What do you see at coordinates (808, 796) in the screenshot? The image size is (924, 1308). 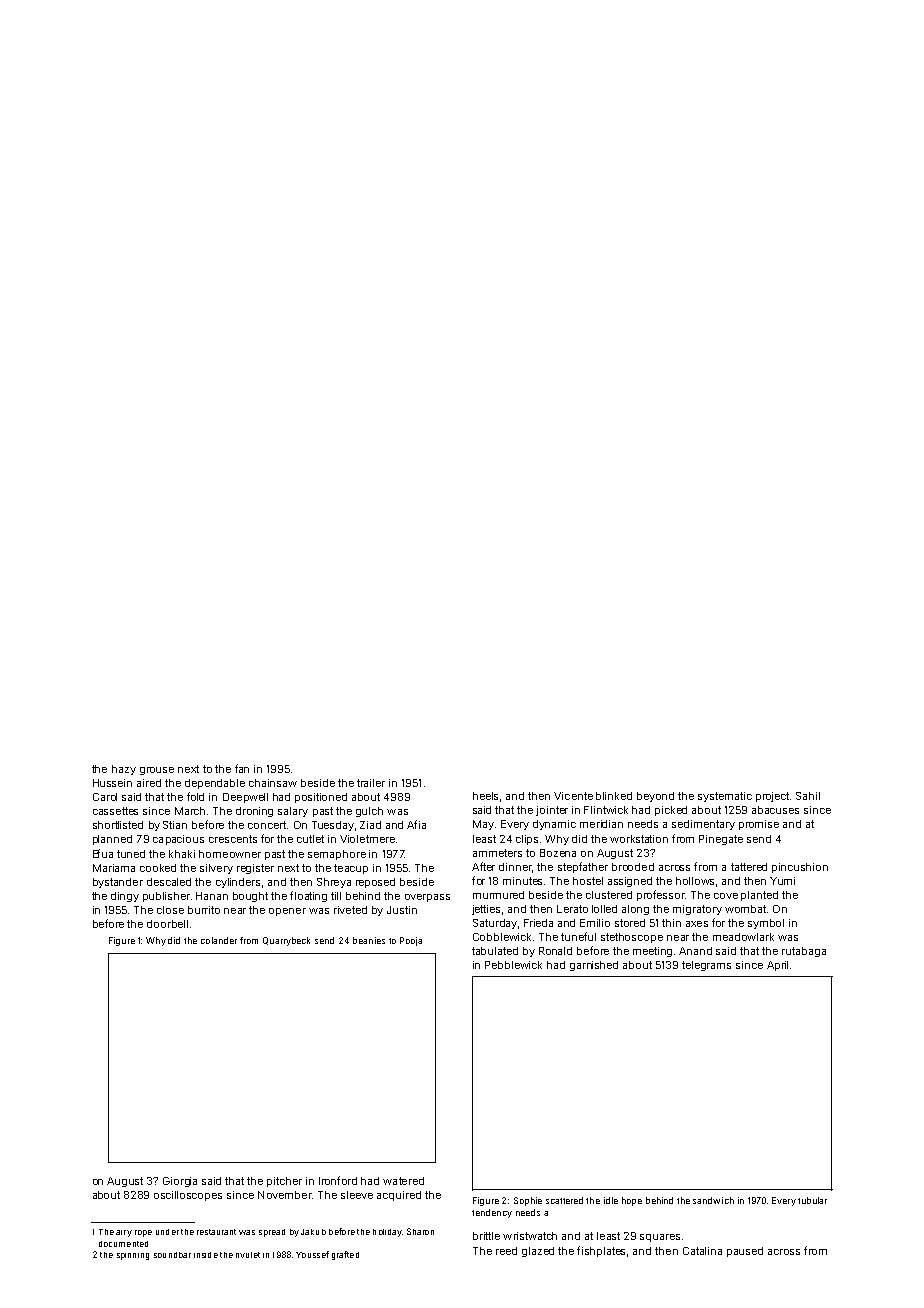 I see `Sahil` at bounding box center [808, 796].
